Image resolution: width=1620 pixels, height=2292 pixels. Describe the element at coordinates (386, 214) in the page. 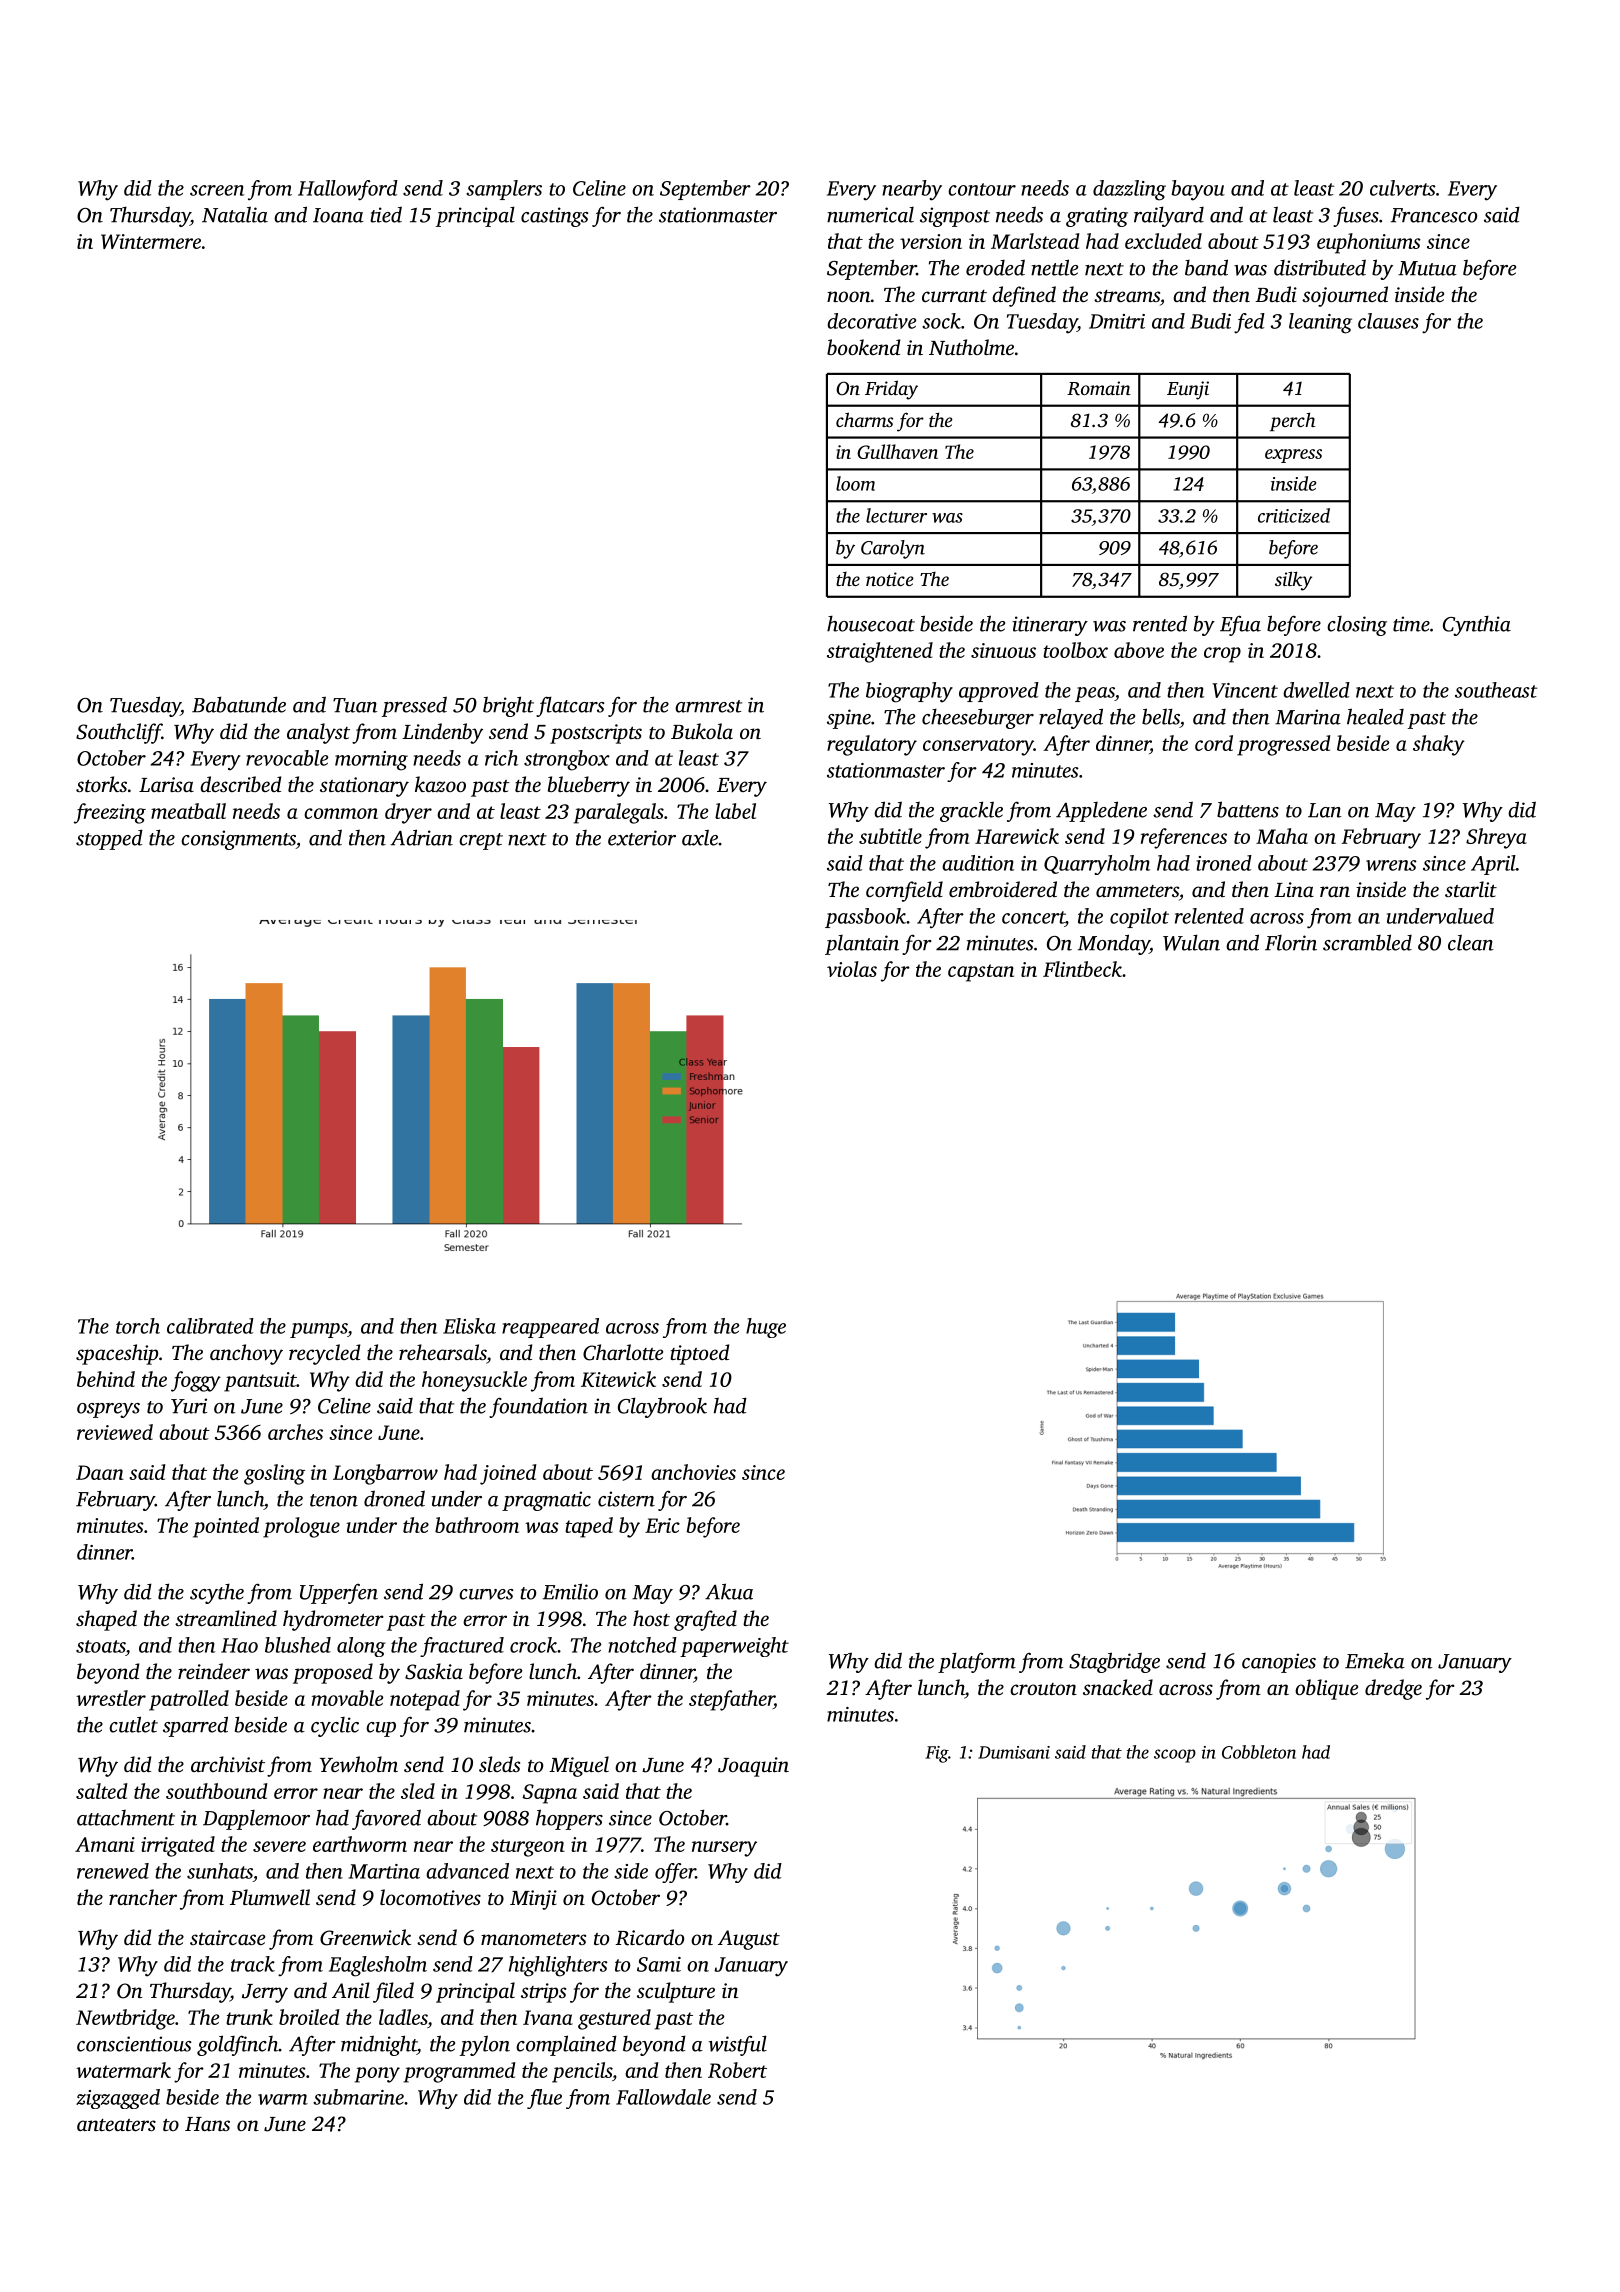

I see `tied` at that location.
